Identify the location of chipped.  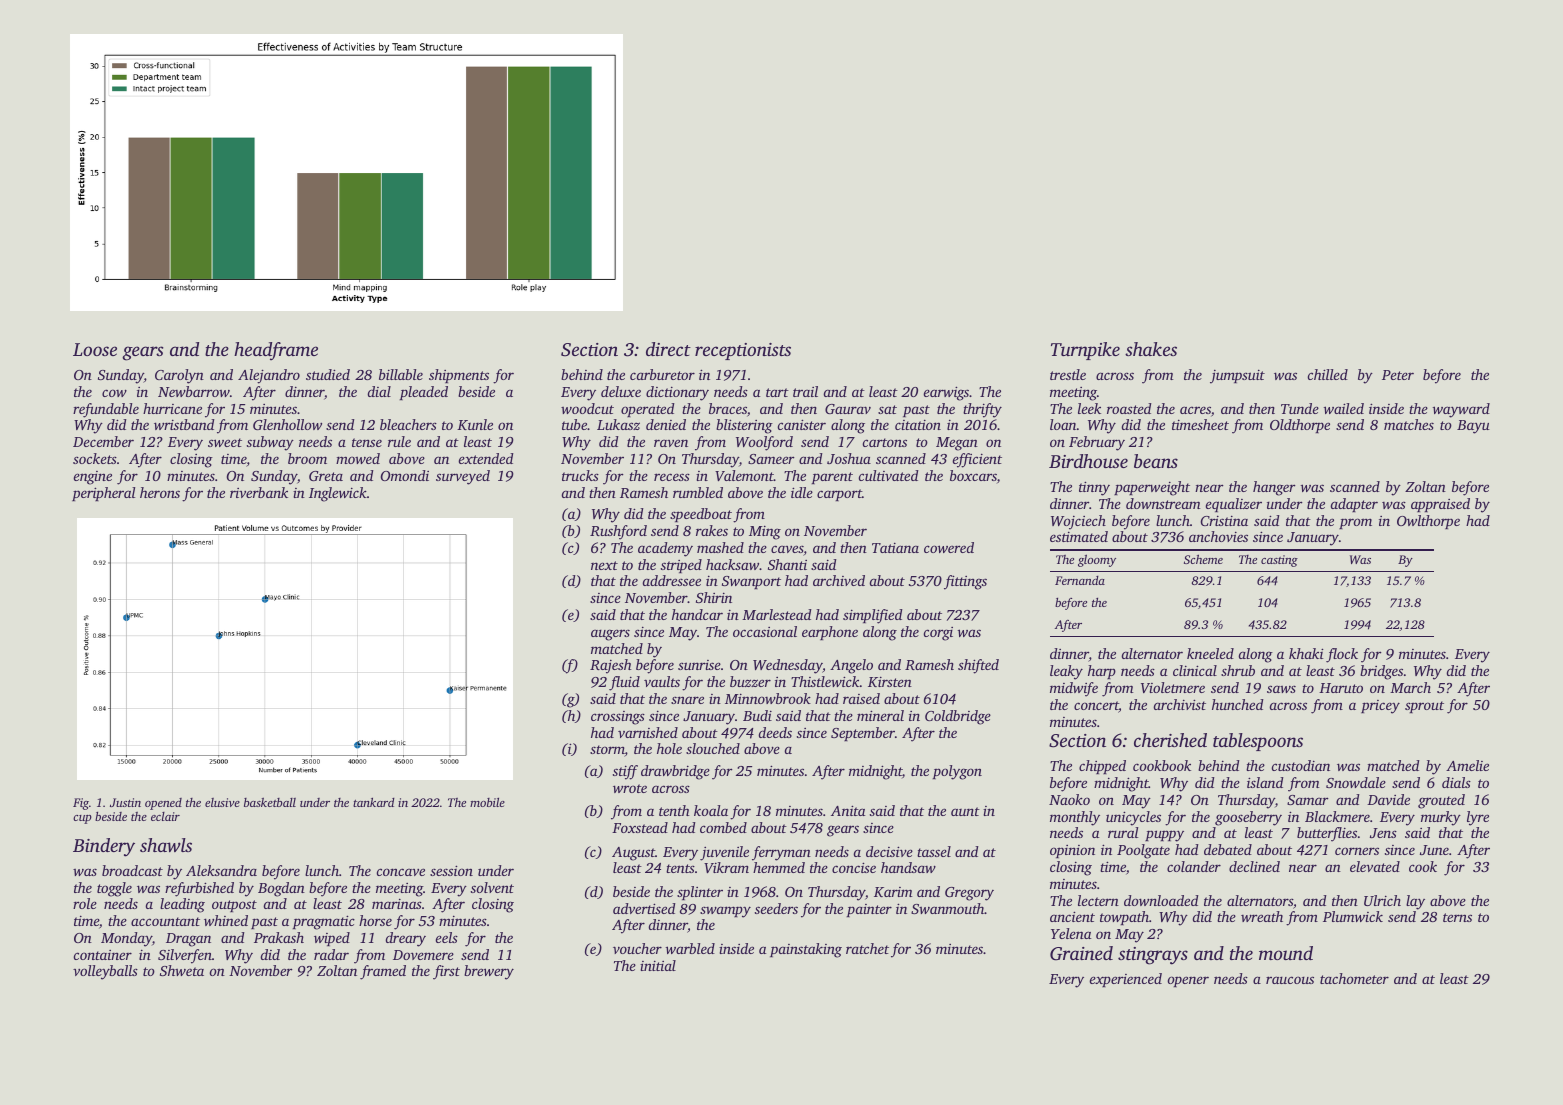
(1102, 767).
